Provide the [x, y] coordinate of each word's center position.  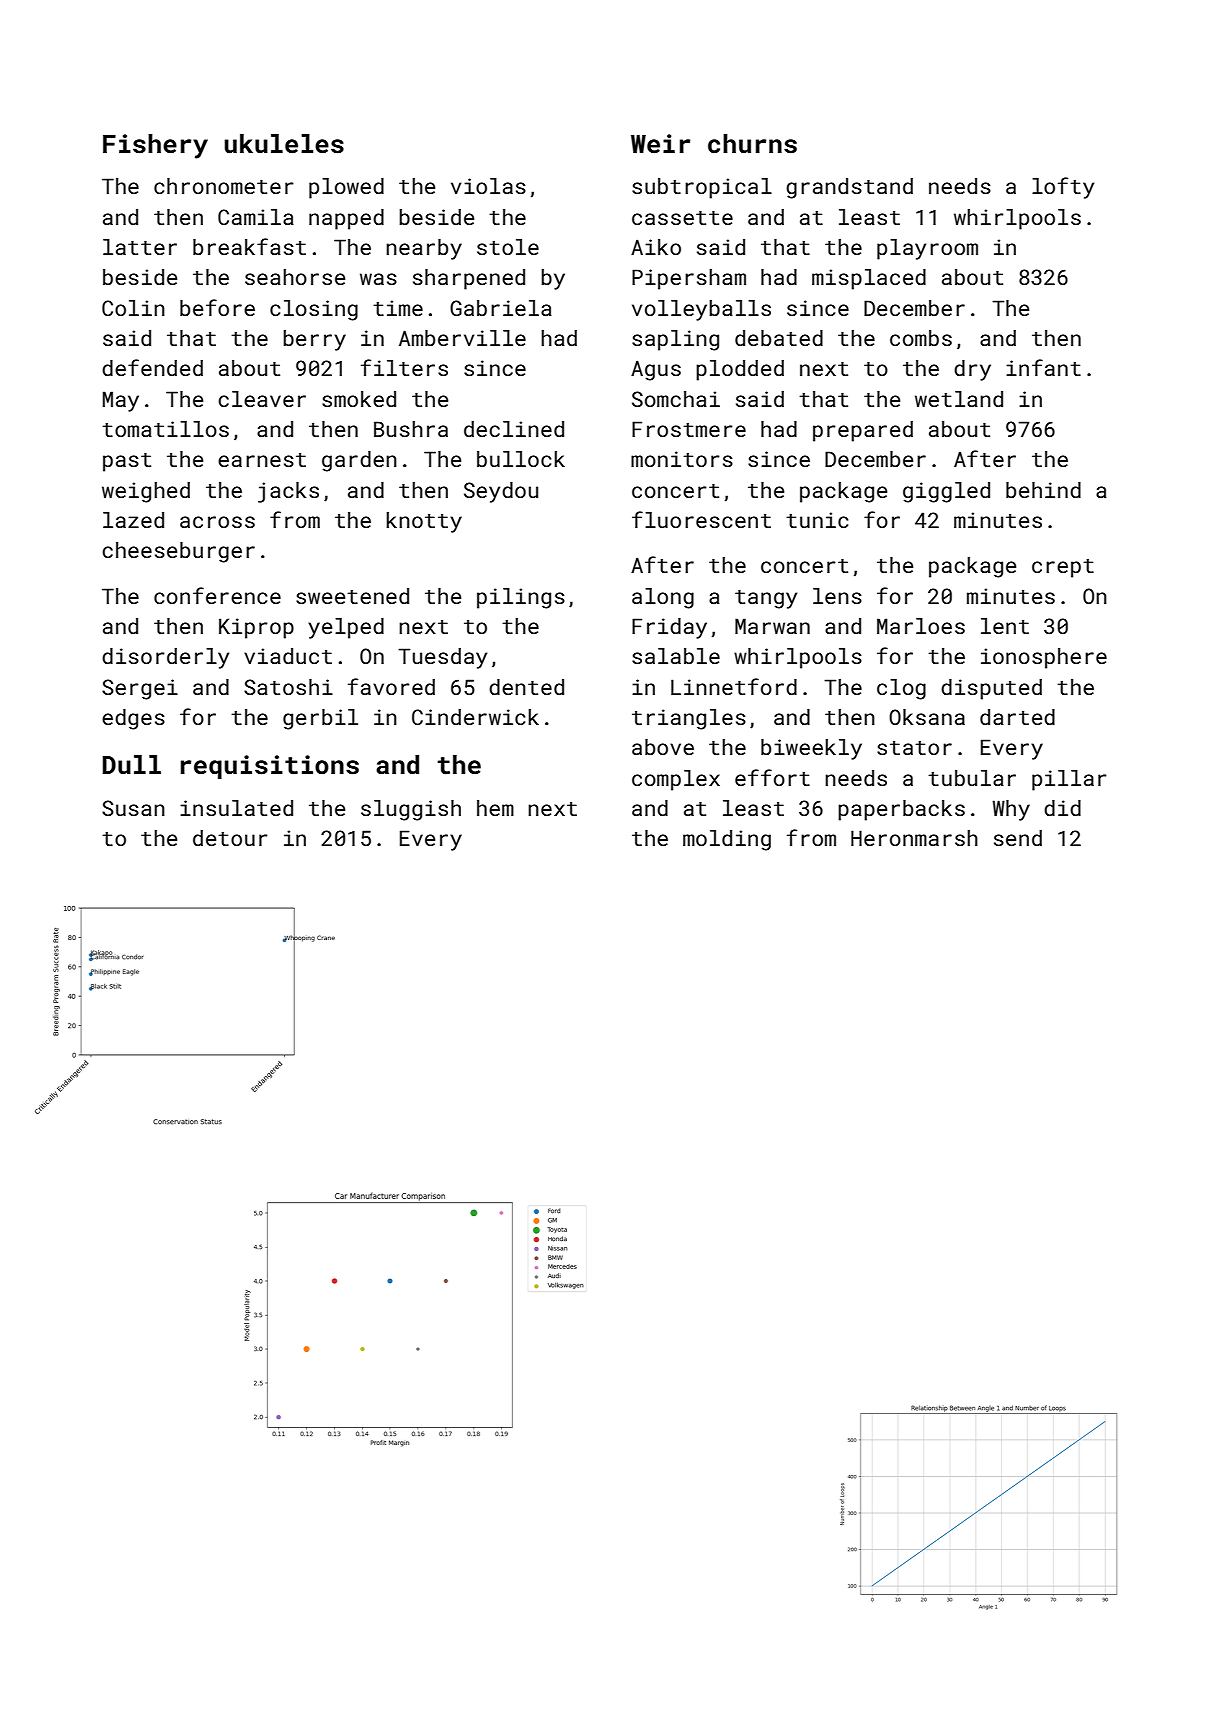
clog [901, 689]
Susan [133, 808]
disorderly [165, 658]
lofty [1063, 188]
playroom [927, 249]
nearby [424, 249]
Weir [660, 144]
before [217, 307]
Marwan [772, 626]
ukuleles [284, 144]
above [663, 747]
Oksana [927, 717]
